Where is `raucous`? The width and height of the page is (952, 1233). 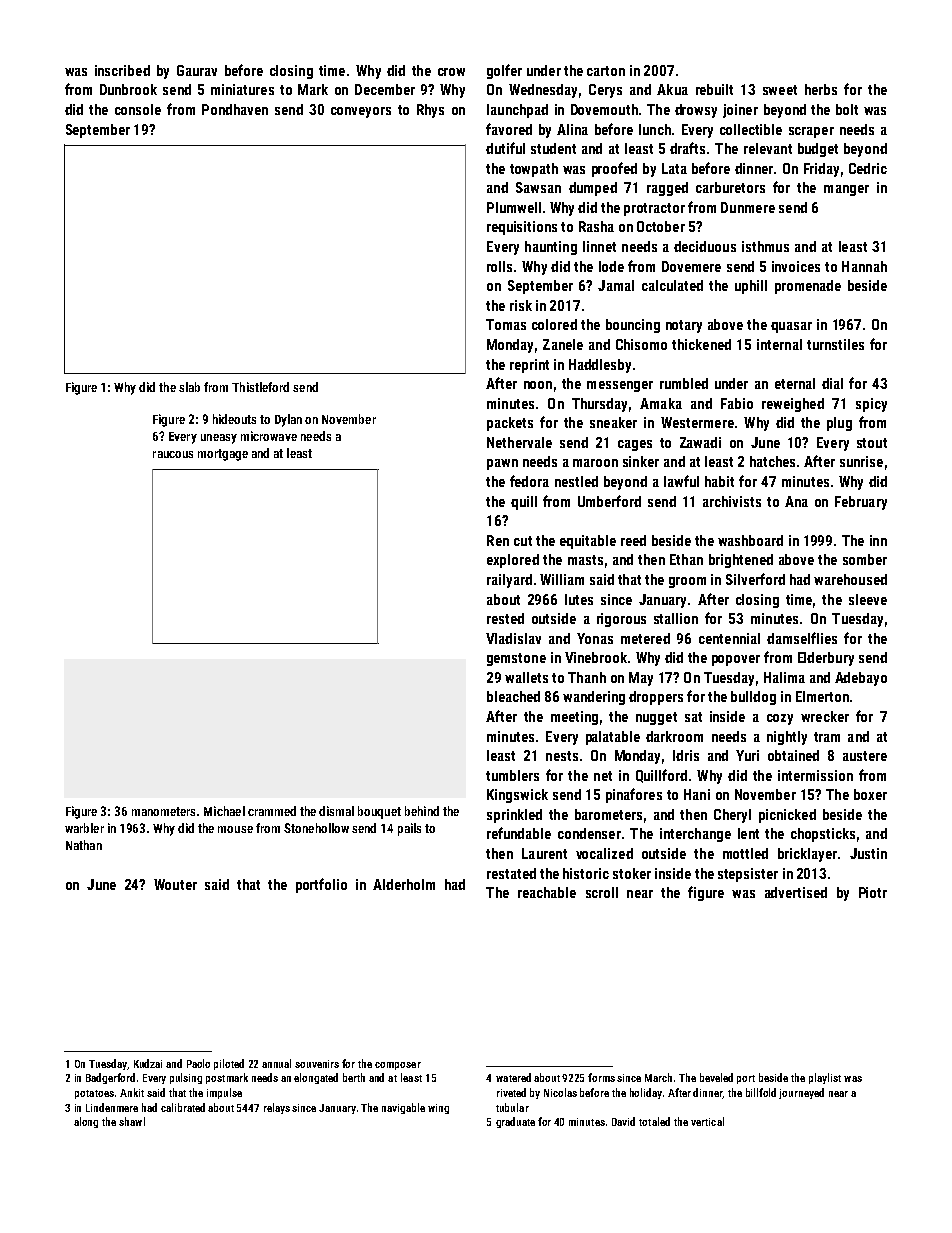 raucous is located at coordinates (173, 454).
